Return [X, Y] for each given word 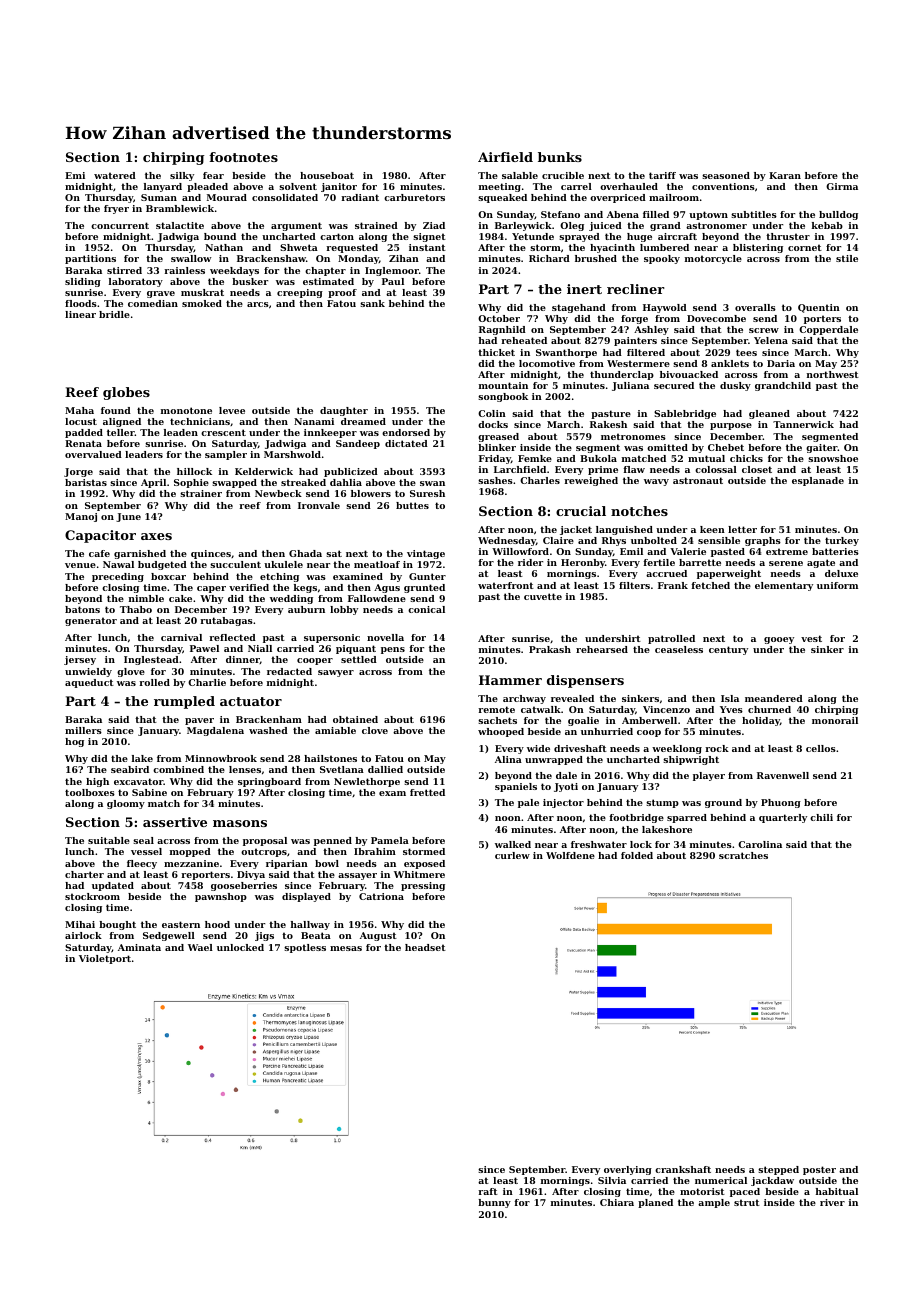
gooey [779, 640]
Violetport [105, 959]
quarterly [783, 818]
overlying [628, 1170]
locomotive [547, 363]
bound [220, 236]
